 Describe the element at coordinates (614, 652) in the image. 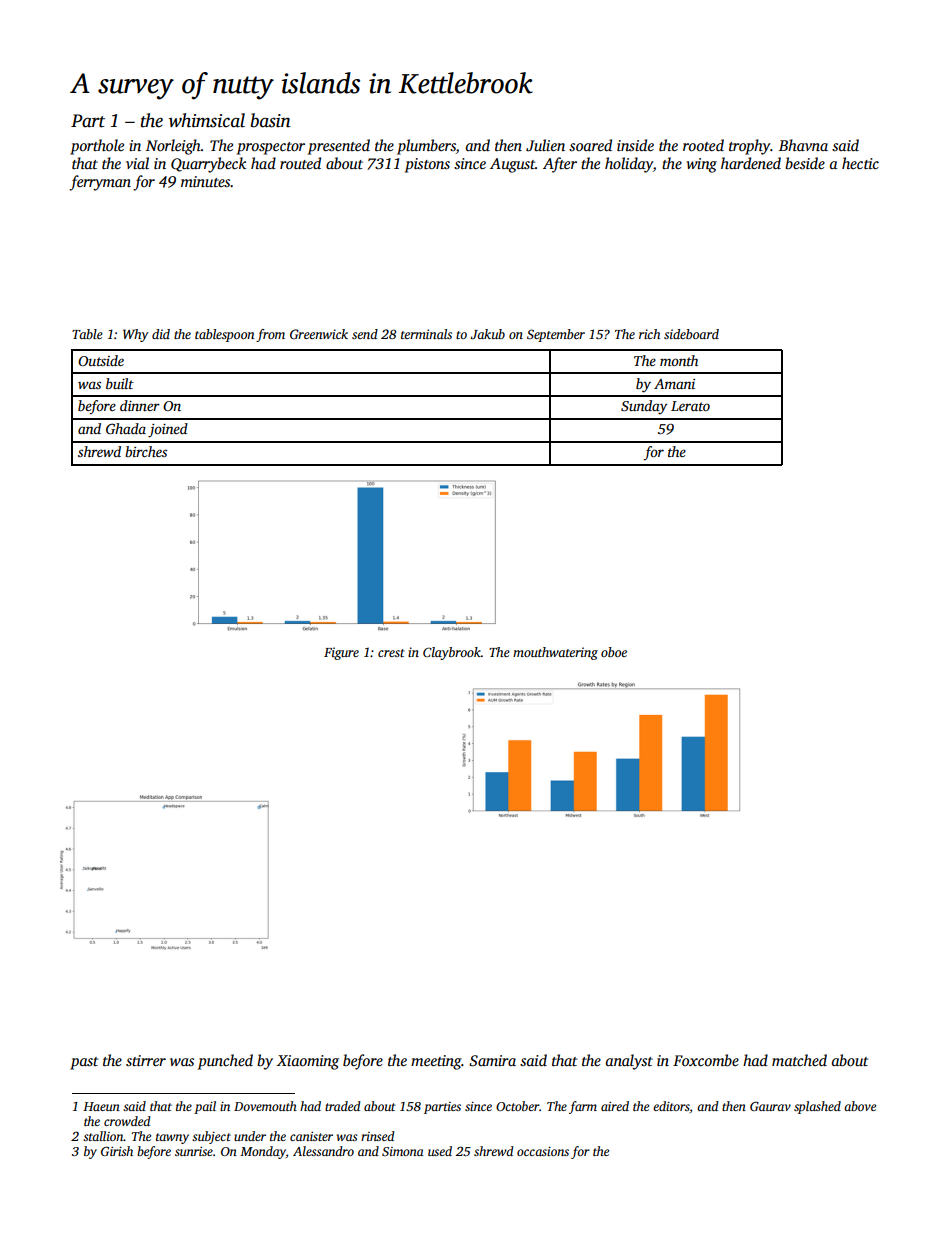

I see `oboe` at that location.
